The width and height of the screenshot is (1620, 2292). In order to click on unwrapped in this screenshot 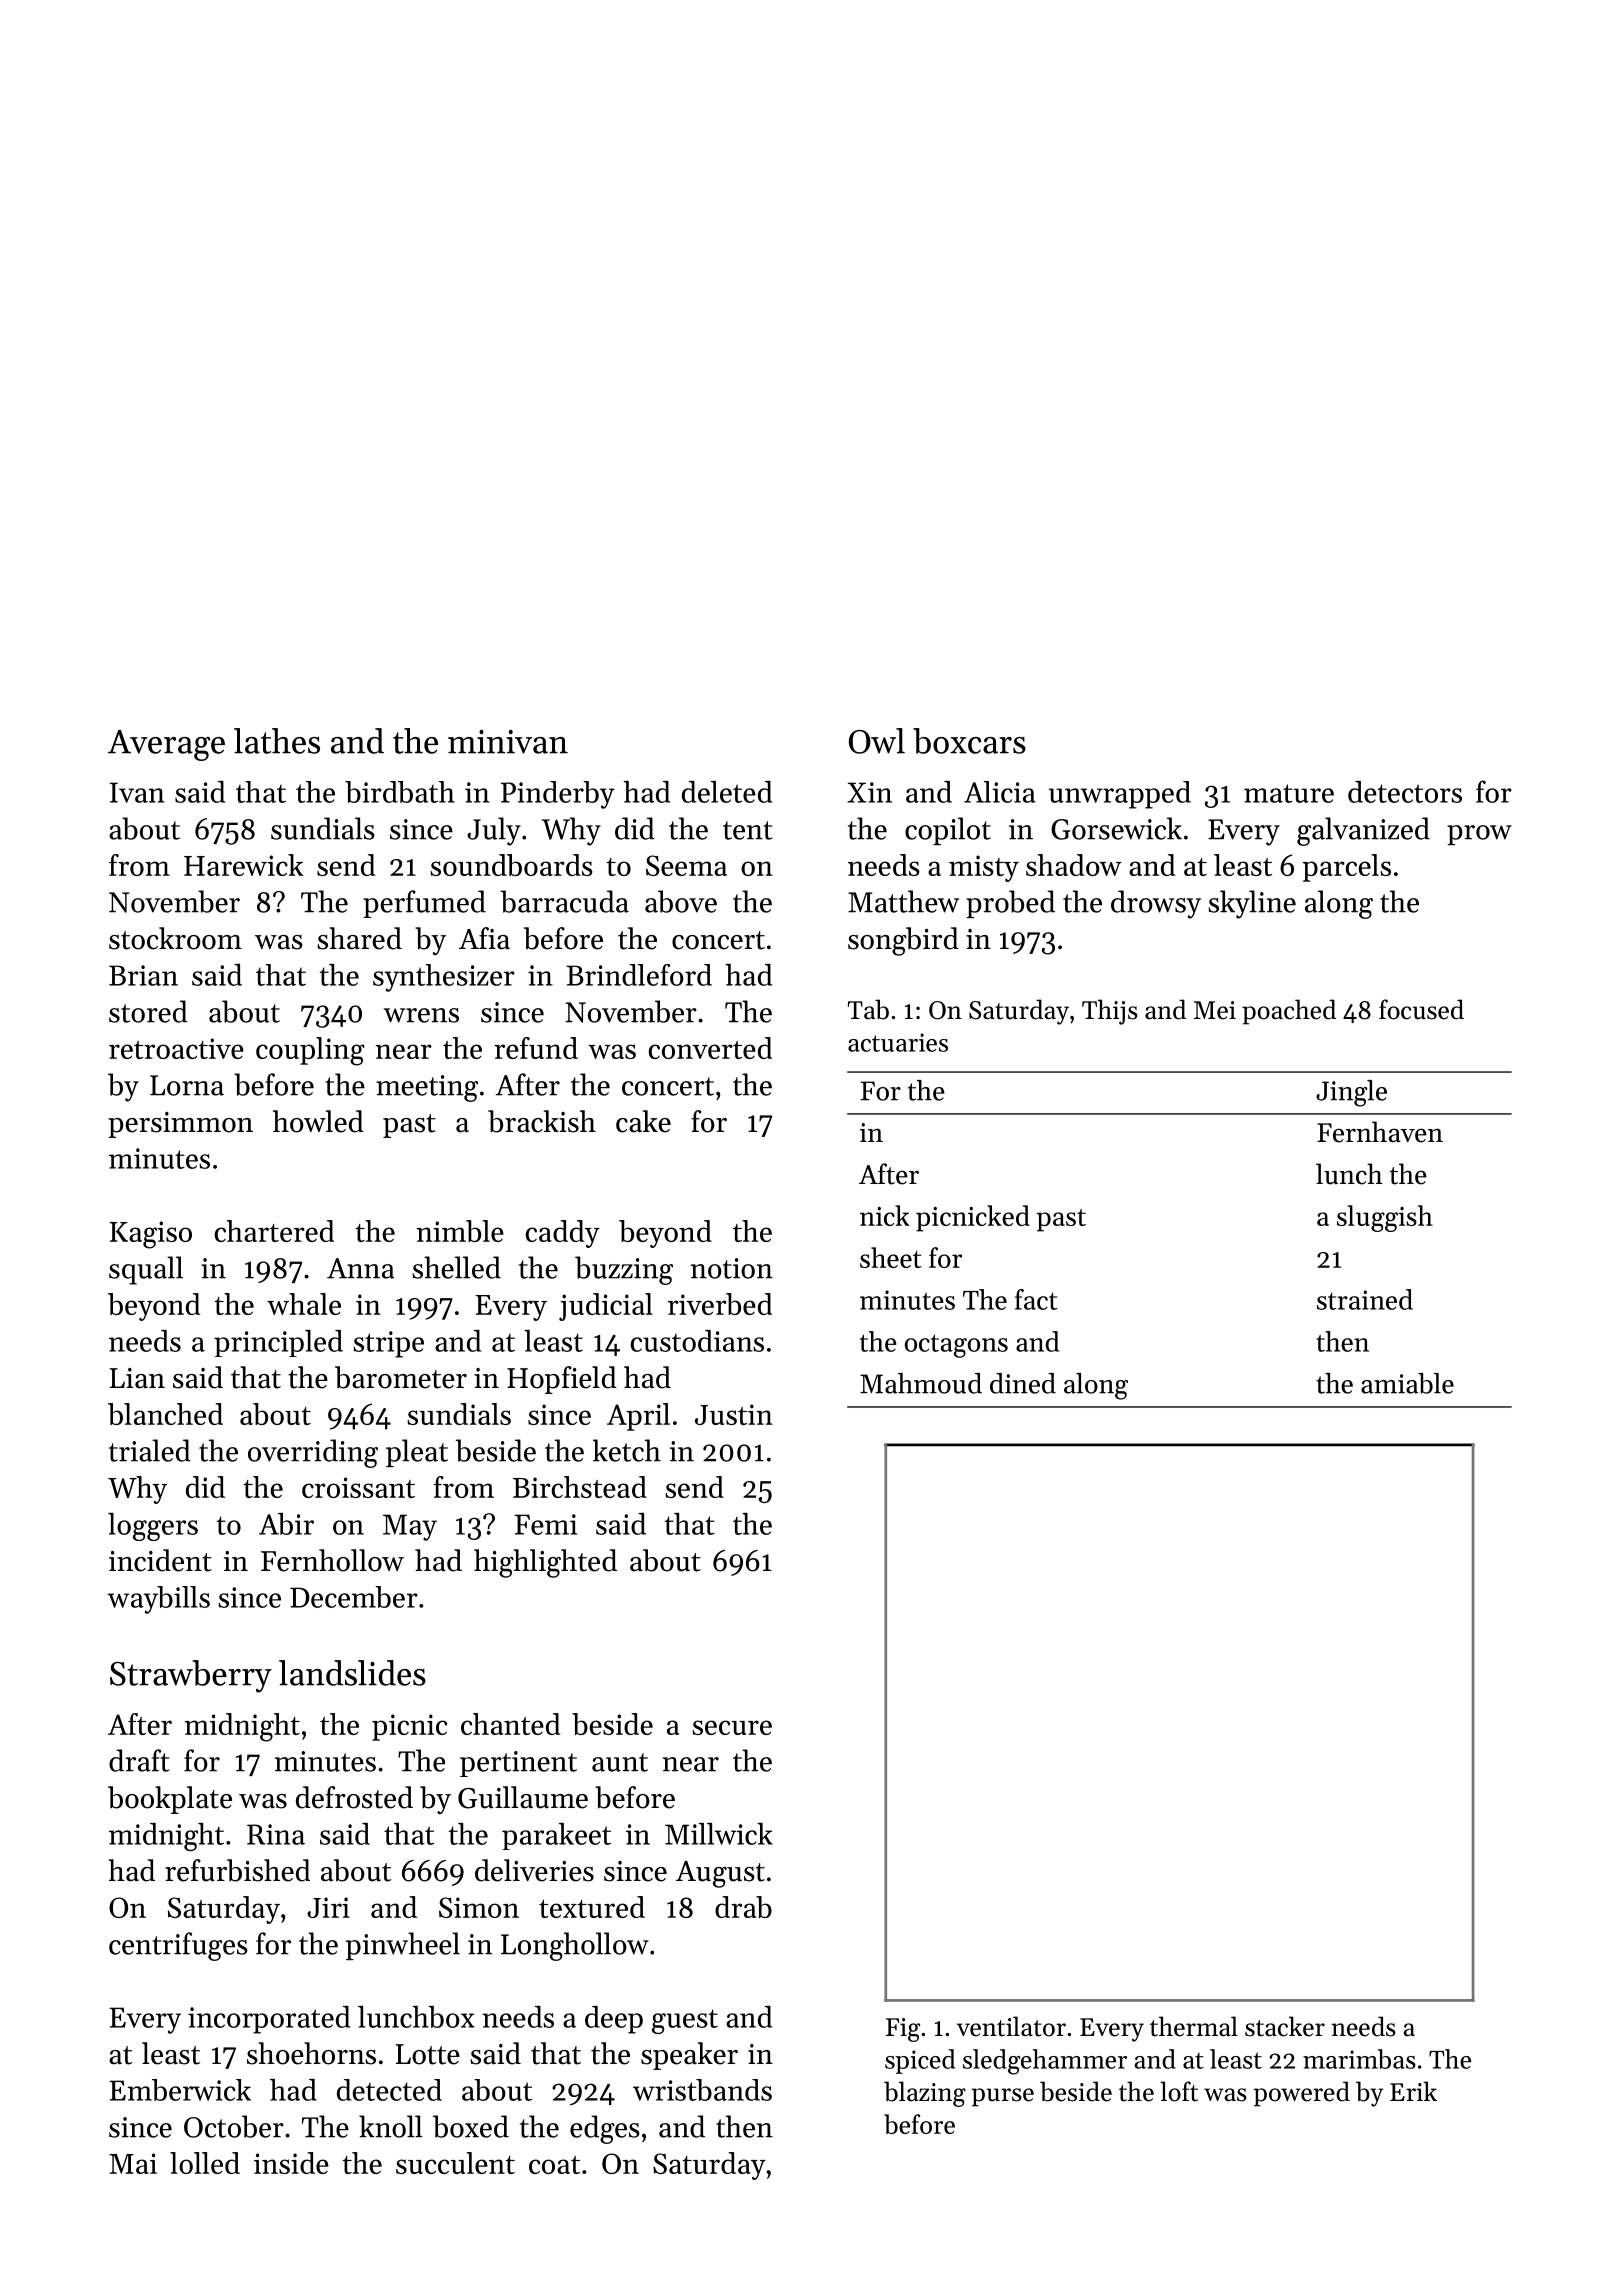, I will do `click(1120, 795)`.
